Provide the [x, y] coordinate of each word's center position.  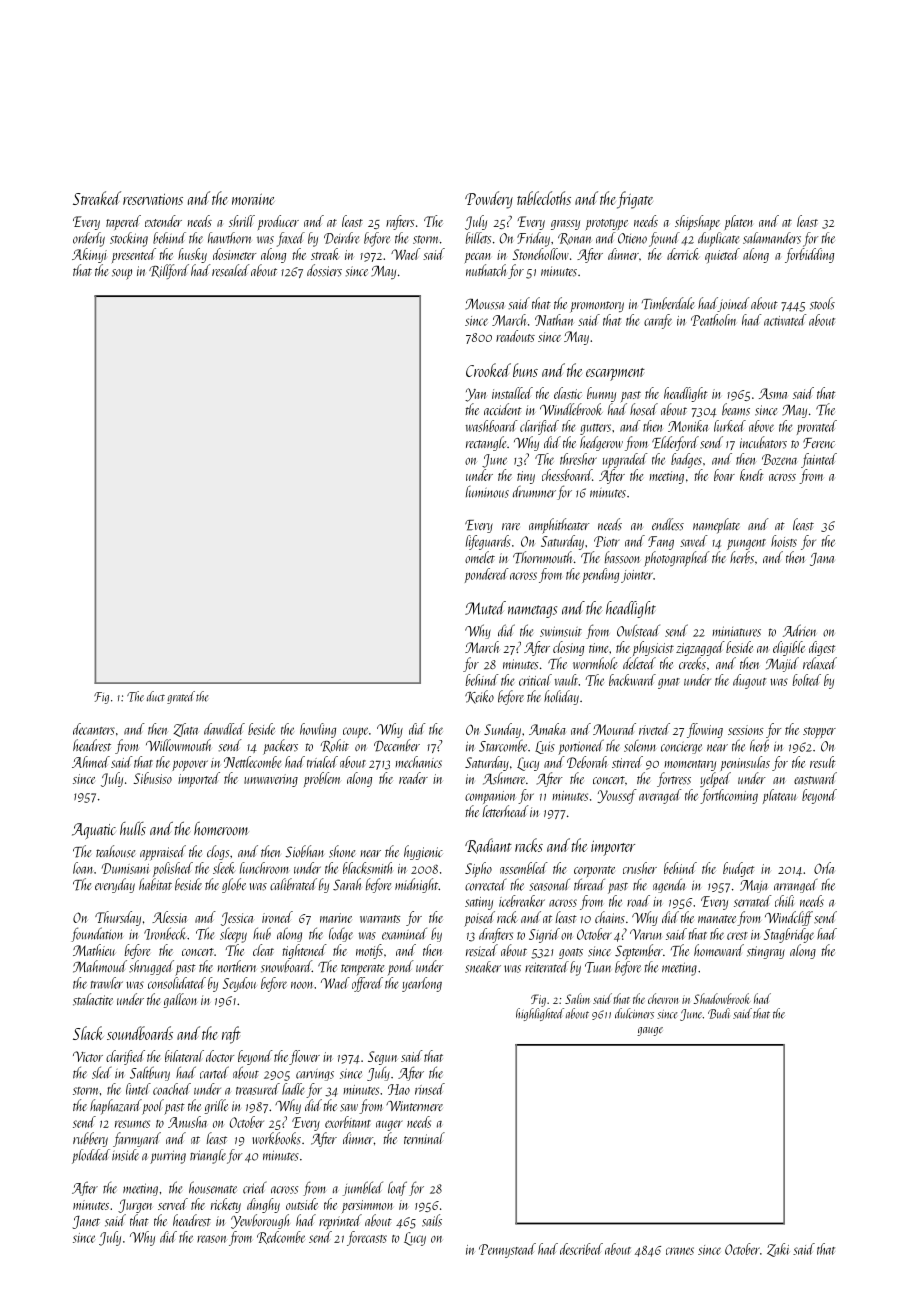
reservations [153, 199]
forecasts [367, 1238]
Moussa [484, 304]
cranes [680, 1251]
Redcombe [281, 1237]
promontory [597, 307]
